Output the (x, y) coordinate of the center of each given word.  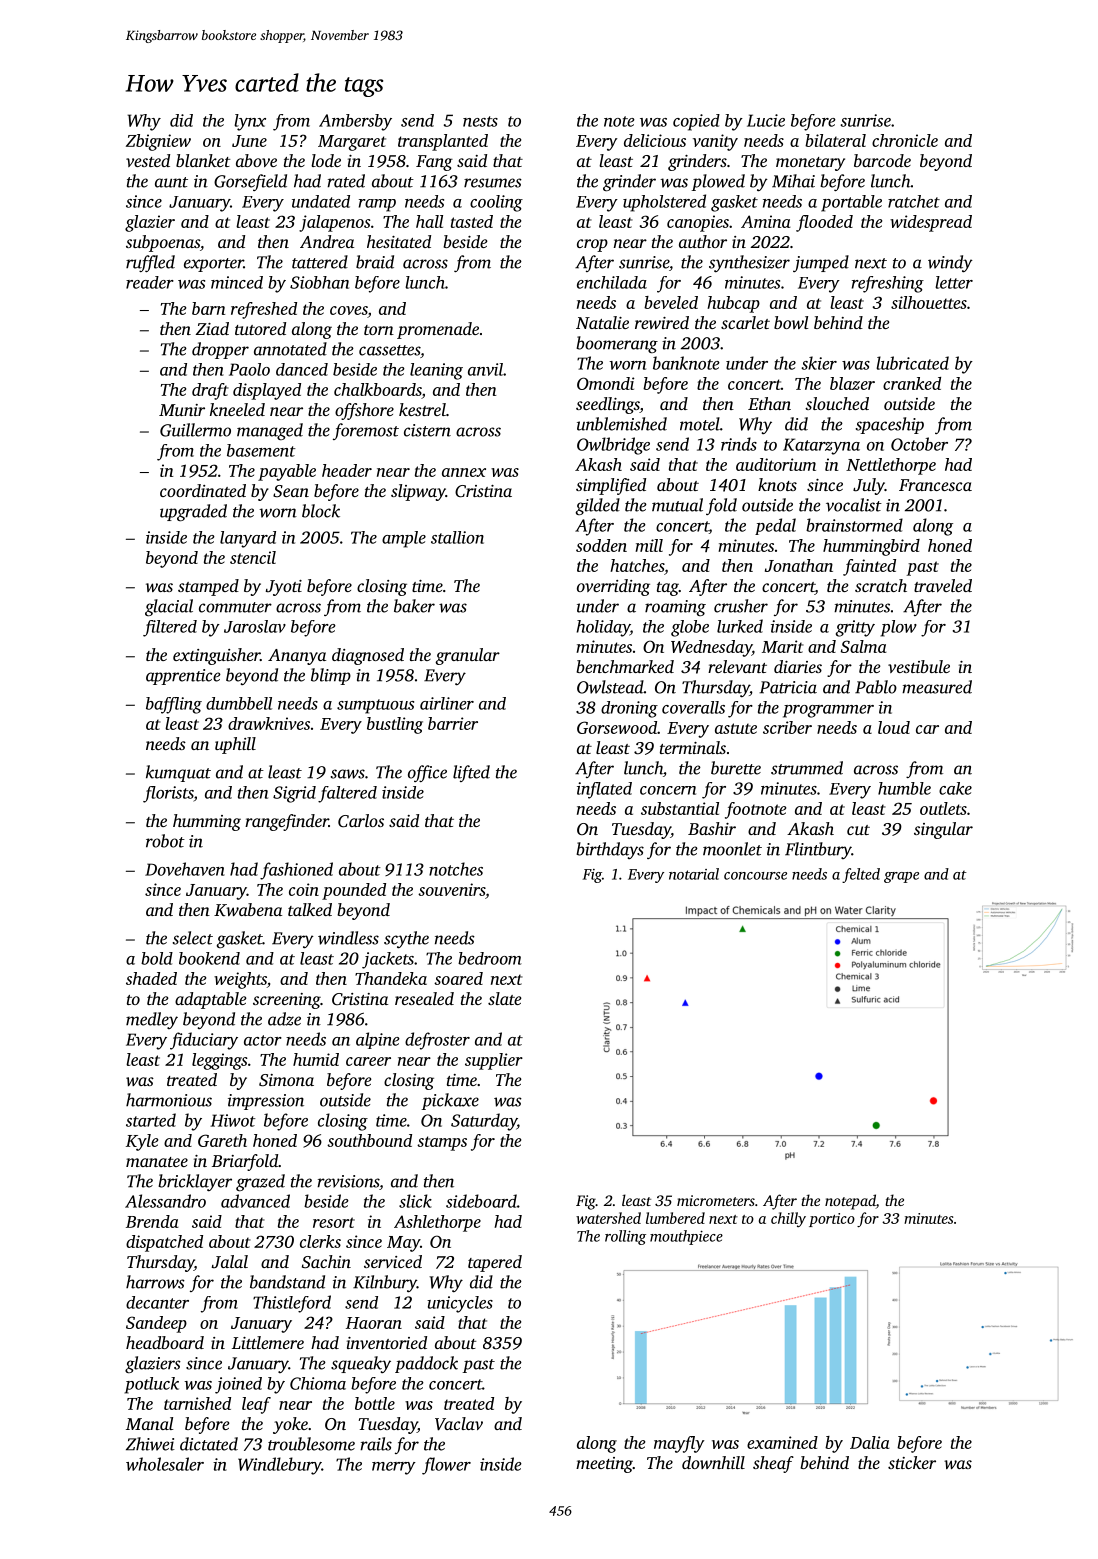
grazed (260, 1183)
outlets (943, 808)
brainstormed (854, 525)
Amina (766, 221)
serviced (393, 1261)
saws (348, 774)
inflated (604, 790)
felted (861, 875)
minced (237, 282)
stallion (457, 537)
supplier (494, 1061)
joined (238, 1385)
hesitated (399, 241)
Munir (182, 410)
